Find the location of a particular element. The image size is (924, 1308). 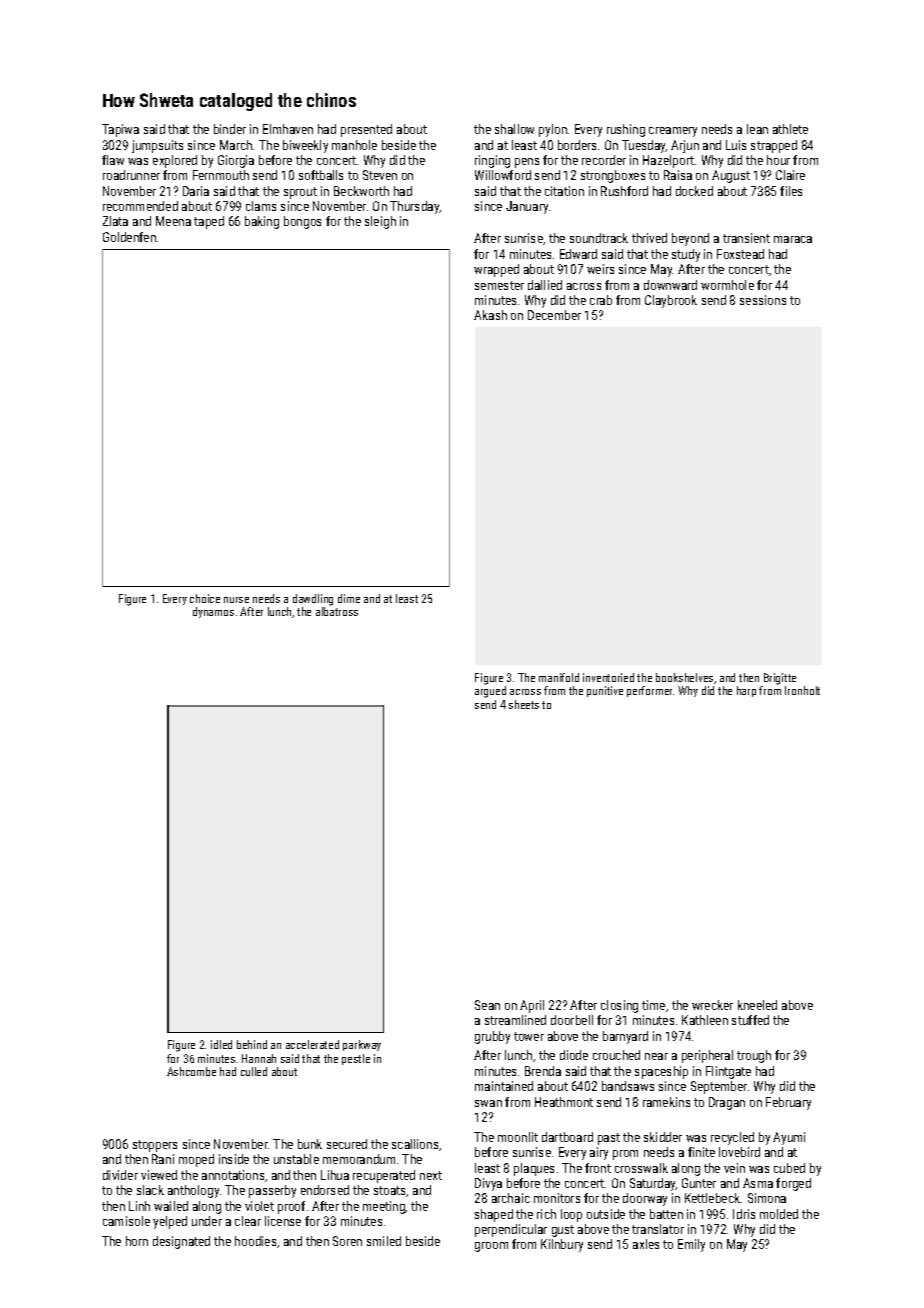

choice is located at coordinates (205, 598).
